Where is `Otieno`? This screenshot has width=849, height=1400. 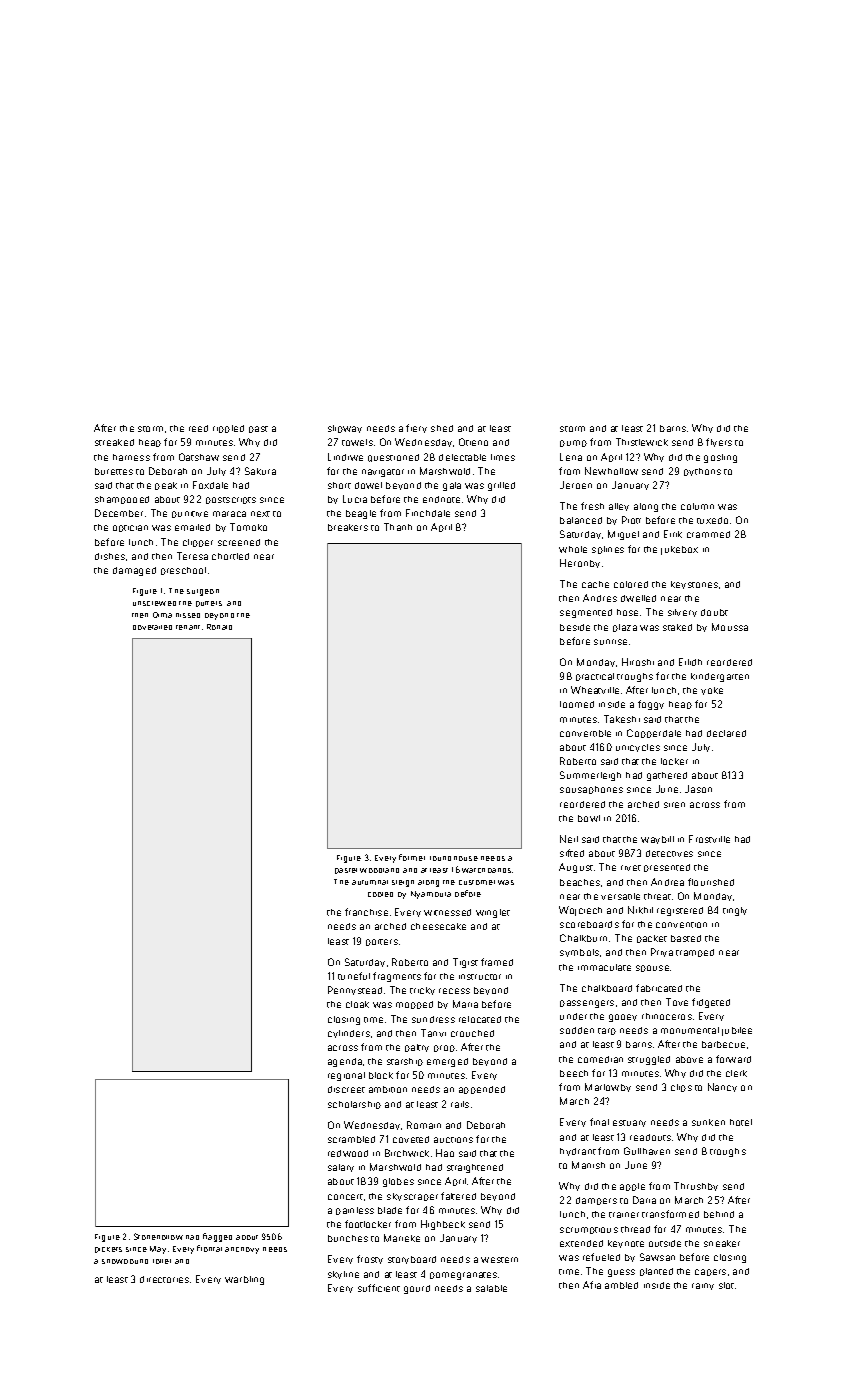
Otieno is located at coordinates (473, 442).
